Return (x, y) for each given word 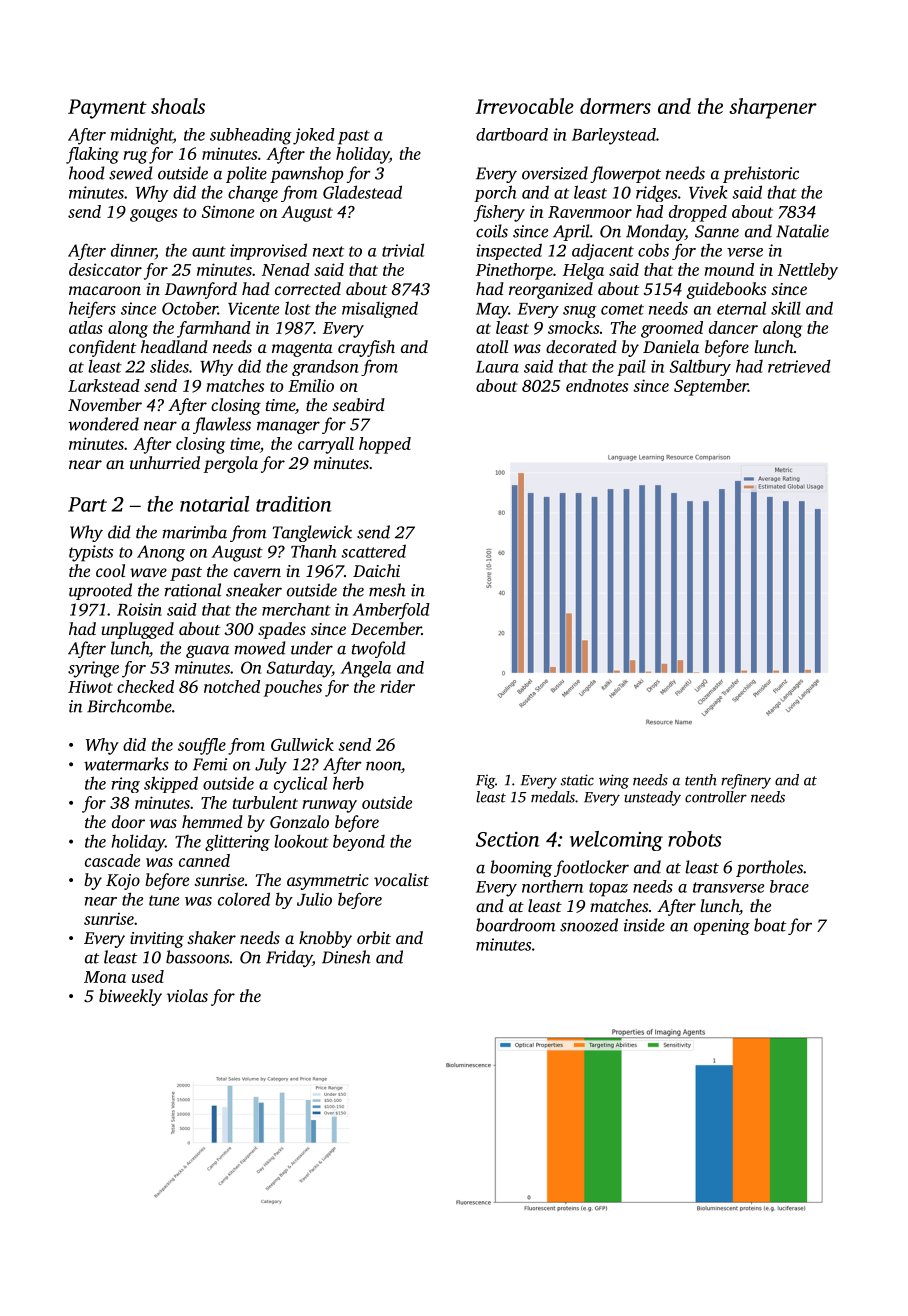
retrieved (799, 366)
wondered (103, 424)
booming (521, 868)
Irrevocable (525, 106)
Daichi (376, 570)
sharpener (773, 108)
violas (187, 995)
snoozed (589, 925)
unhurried (165, 462)
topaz (608, 889)
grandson (325, 367)
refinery (746, 781)
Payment (107, 109)
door (128, 821)
